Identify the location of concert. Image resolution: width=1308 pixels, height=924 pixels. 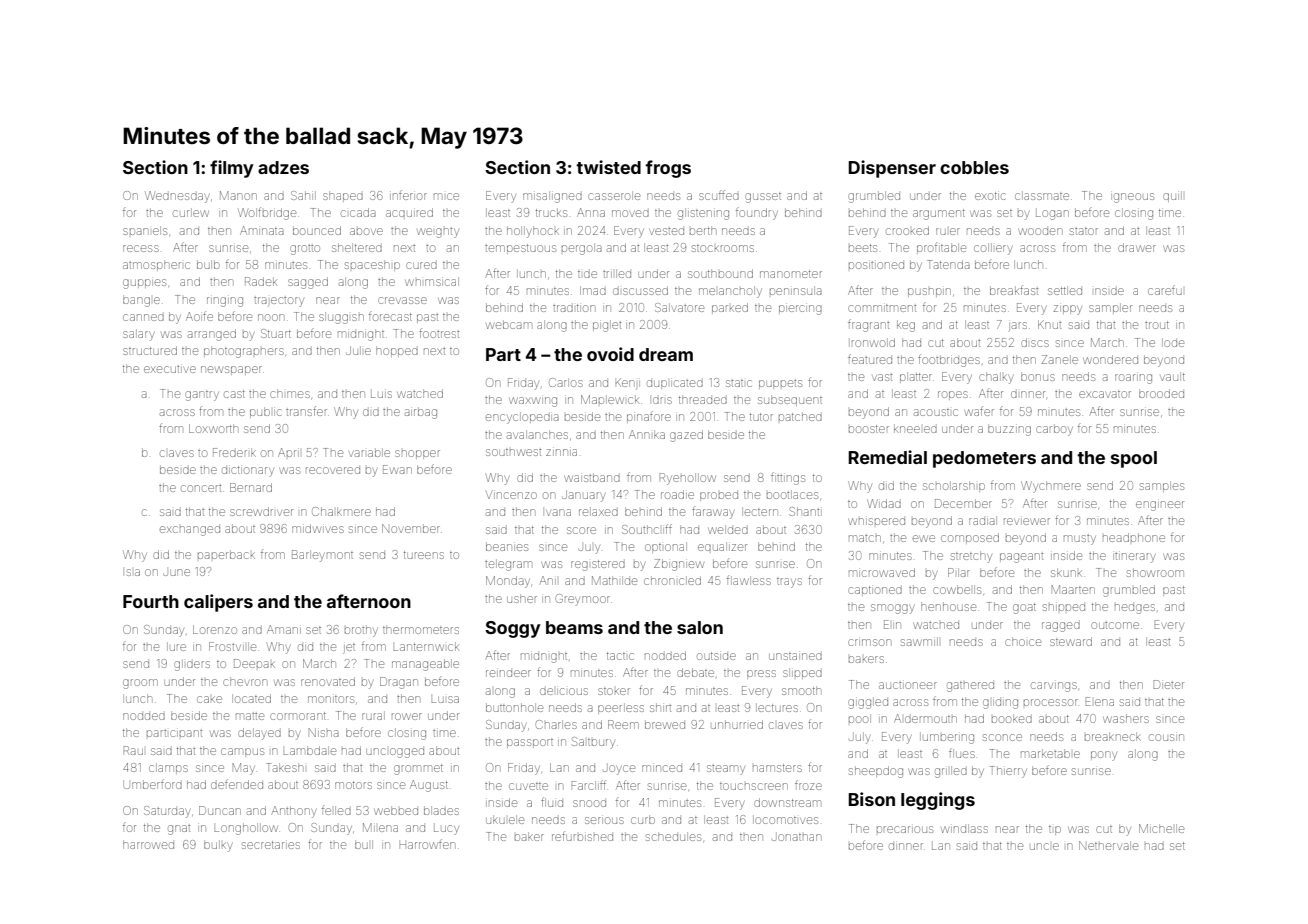
(201, 488).
